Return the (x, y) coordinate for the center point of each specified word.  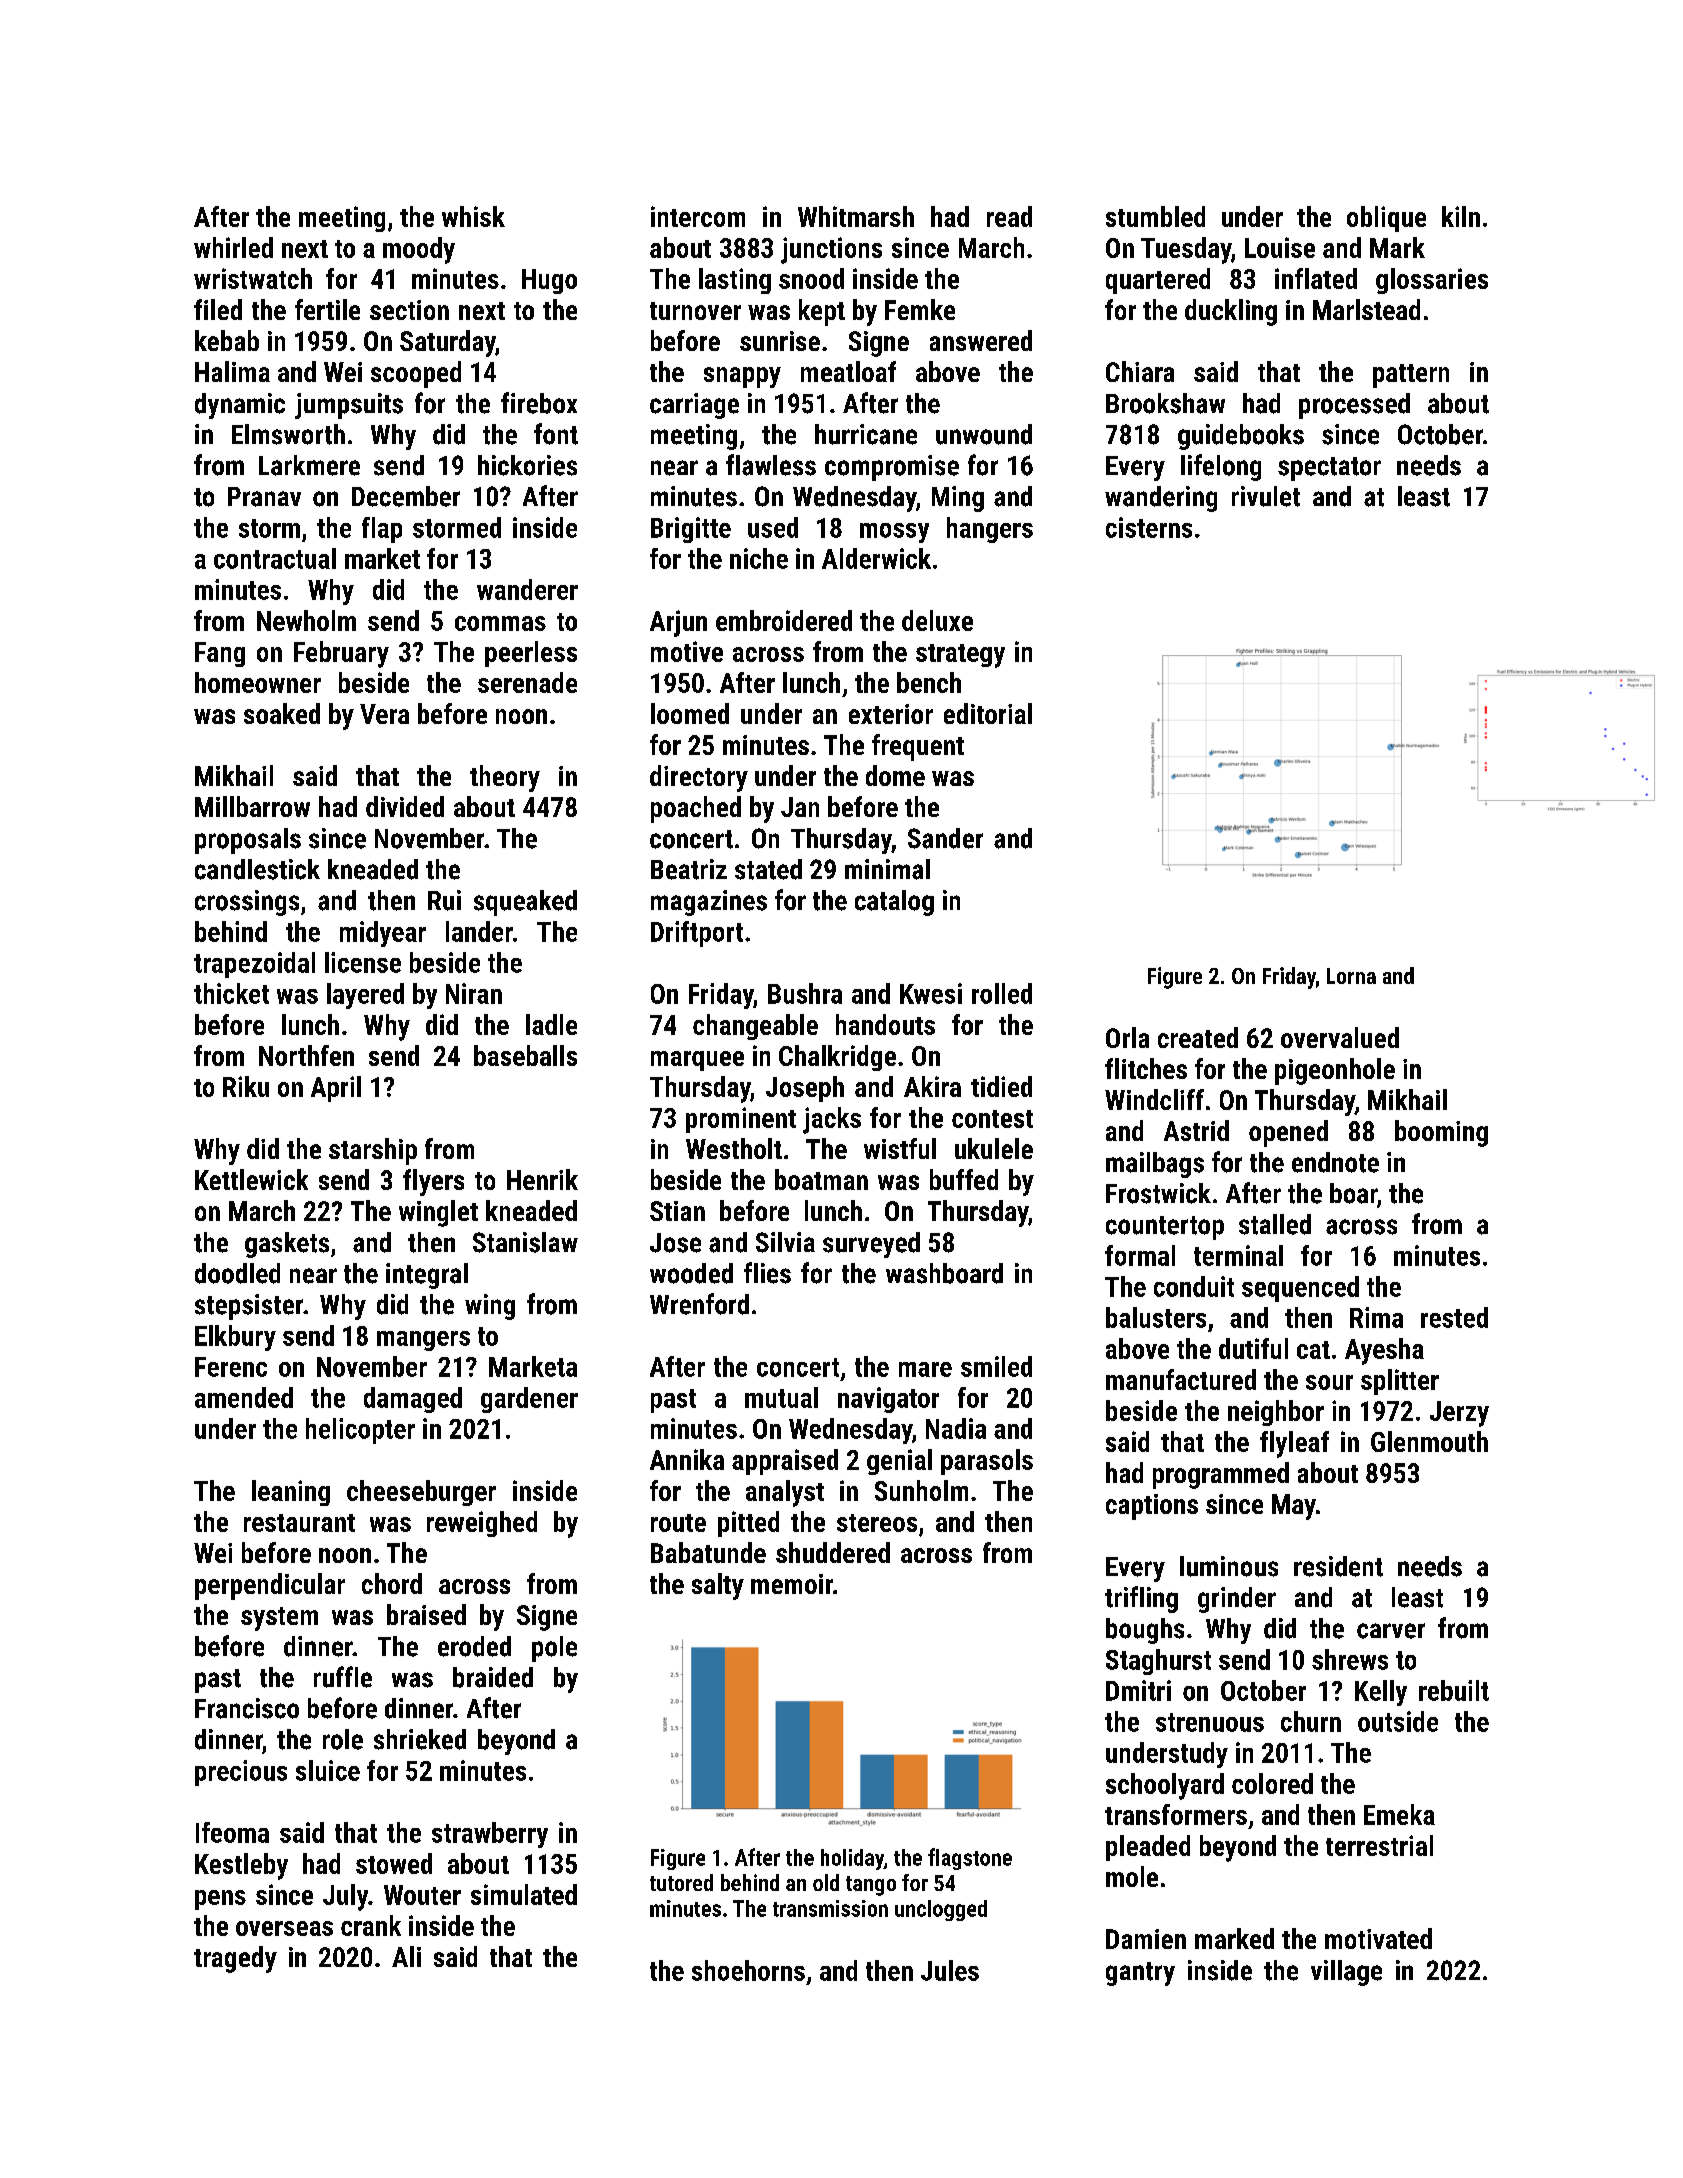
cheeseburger (421, 1493)
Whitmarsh (856, 216)
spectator (1329, 469)
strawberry (490, 1835)
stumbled (1155, 216)
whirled (233, 247)
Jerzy (1459, 1414)
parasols (987, 1462)
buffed (964, 1179)
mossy (894, 533)
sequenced (1300, 1289)
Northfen (306, 1055)
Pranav (264, 497)
